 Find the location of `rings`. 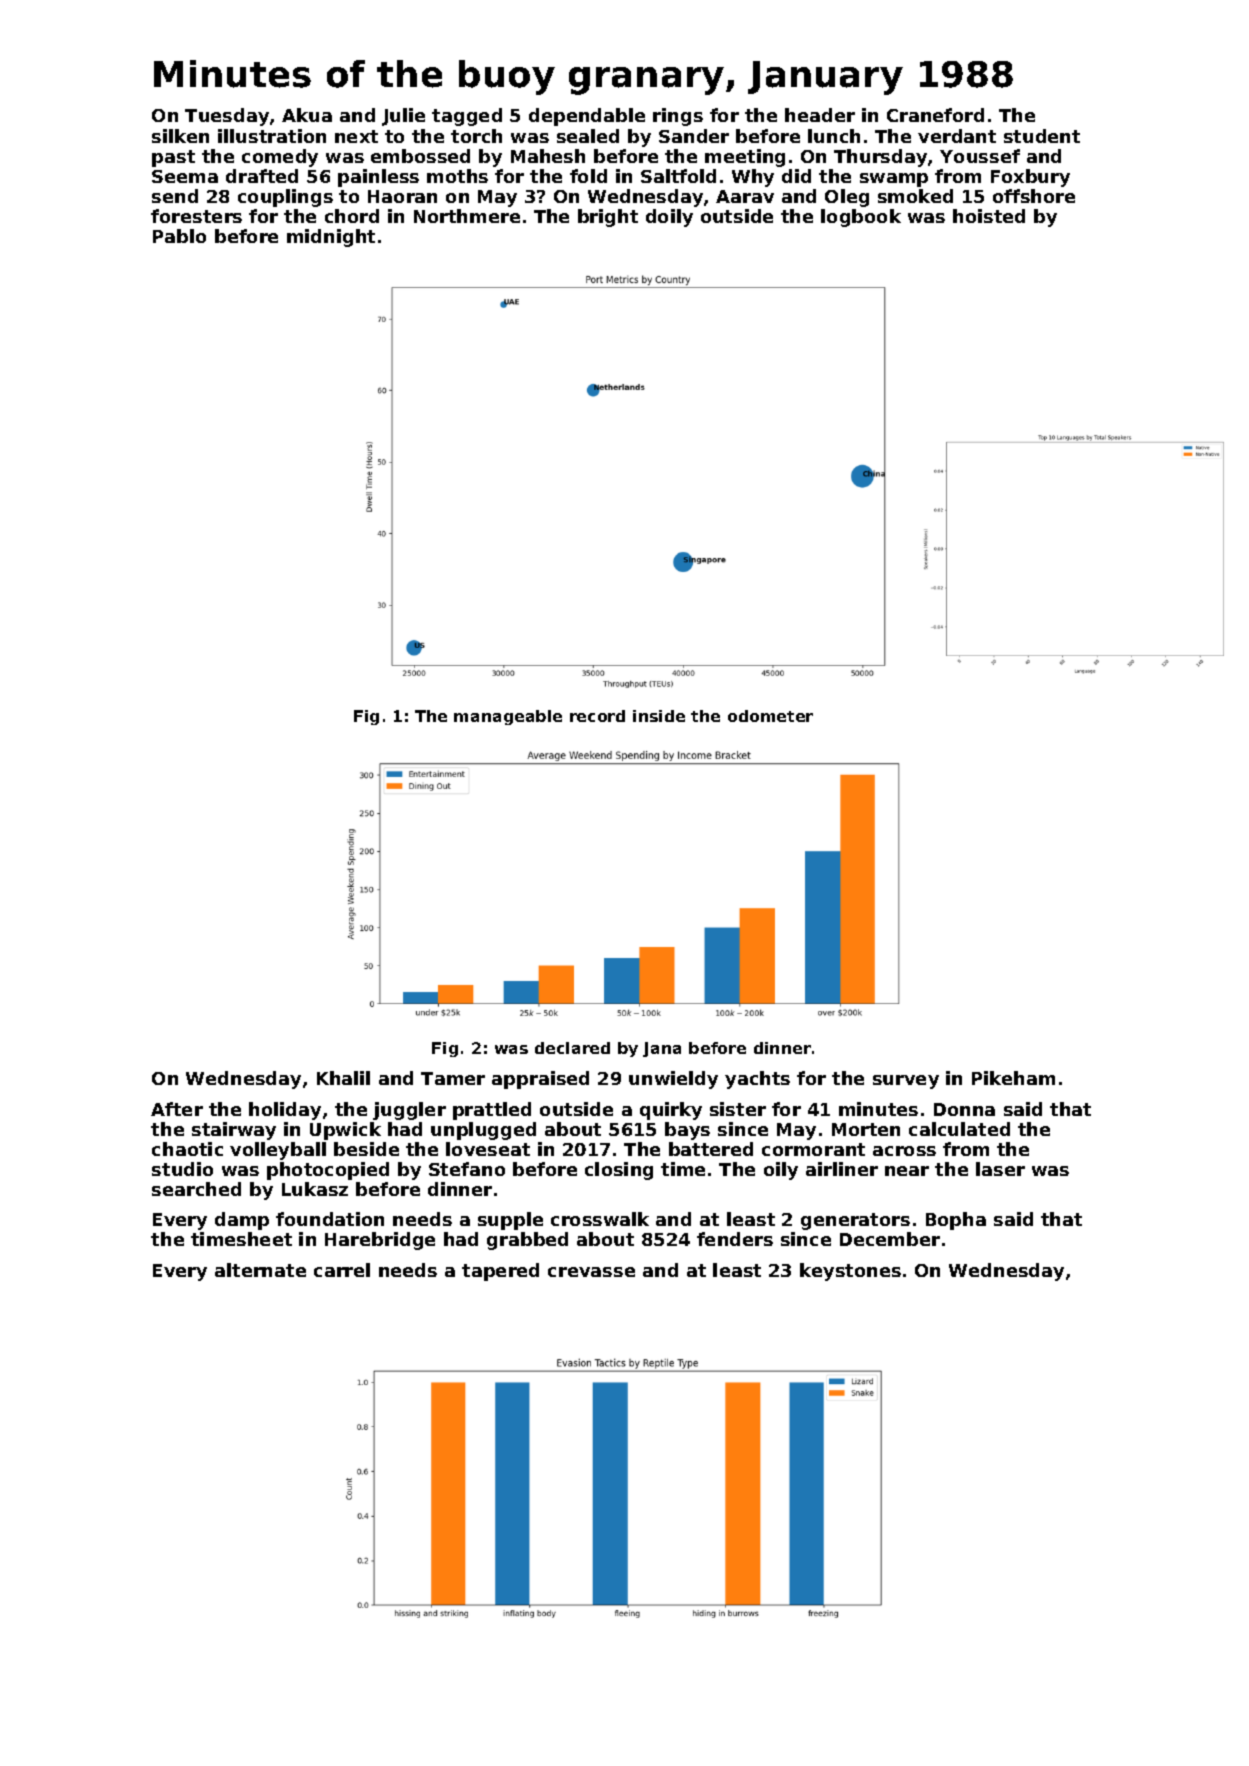

rings is located at coordinates (678, 117).
